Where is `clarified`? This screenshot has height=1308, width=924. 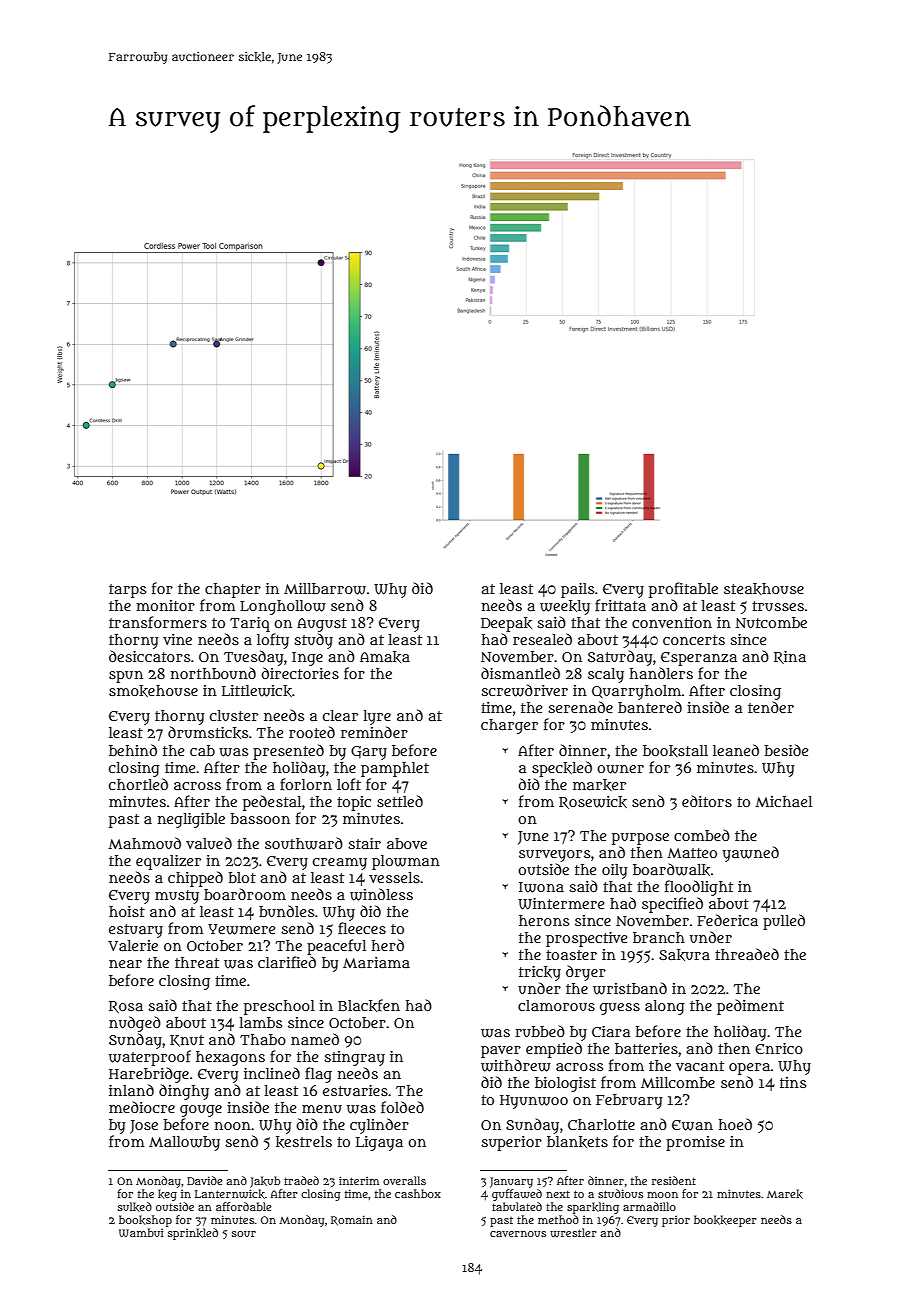 clarified is located at coordinates (287, 962).
